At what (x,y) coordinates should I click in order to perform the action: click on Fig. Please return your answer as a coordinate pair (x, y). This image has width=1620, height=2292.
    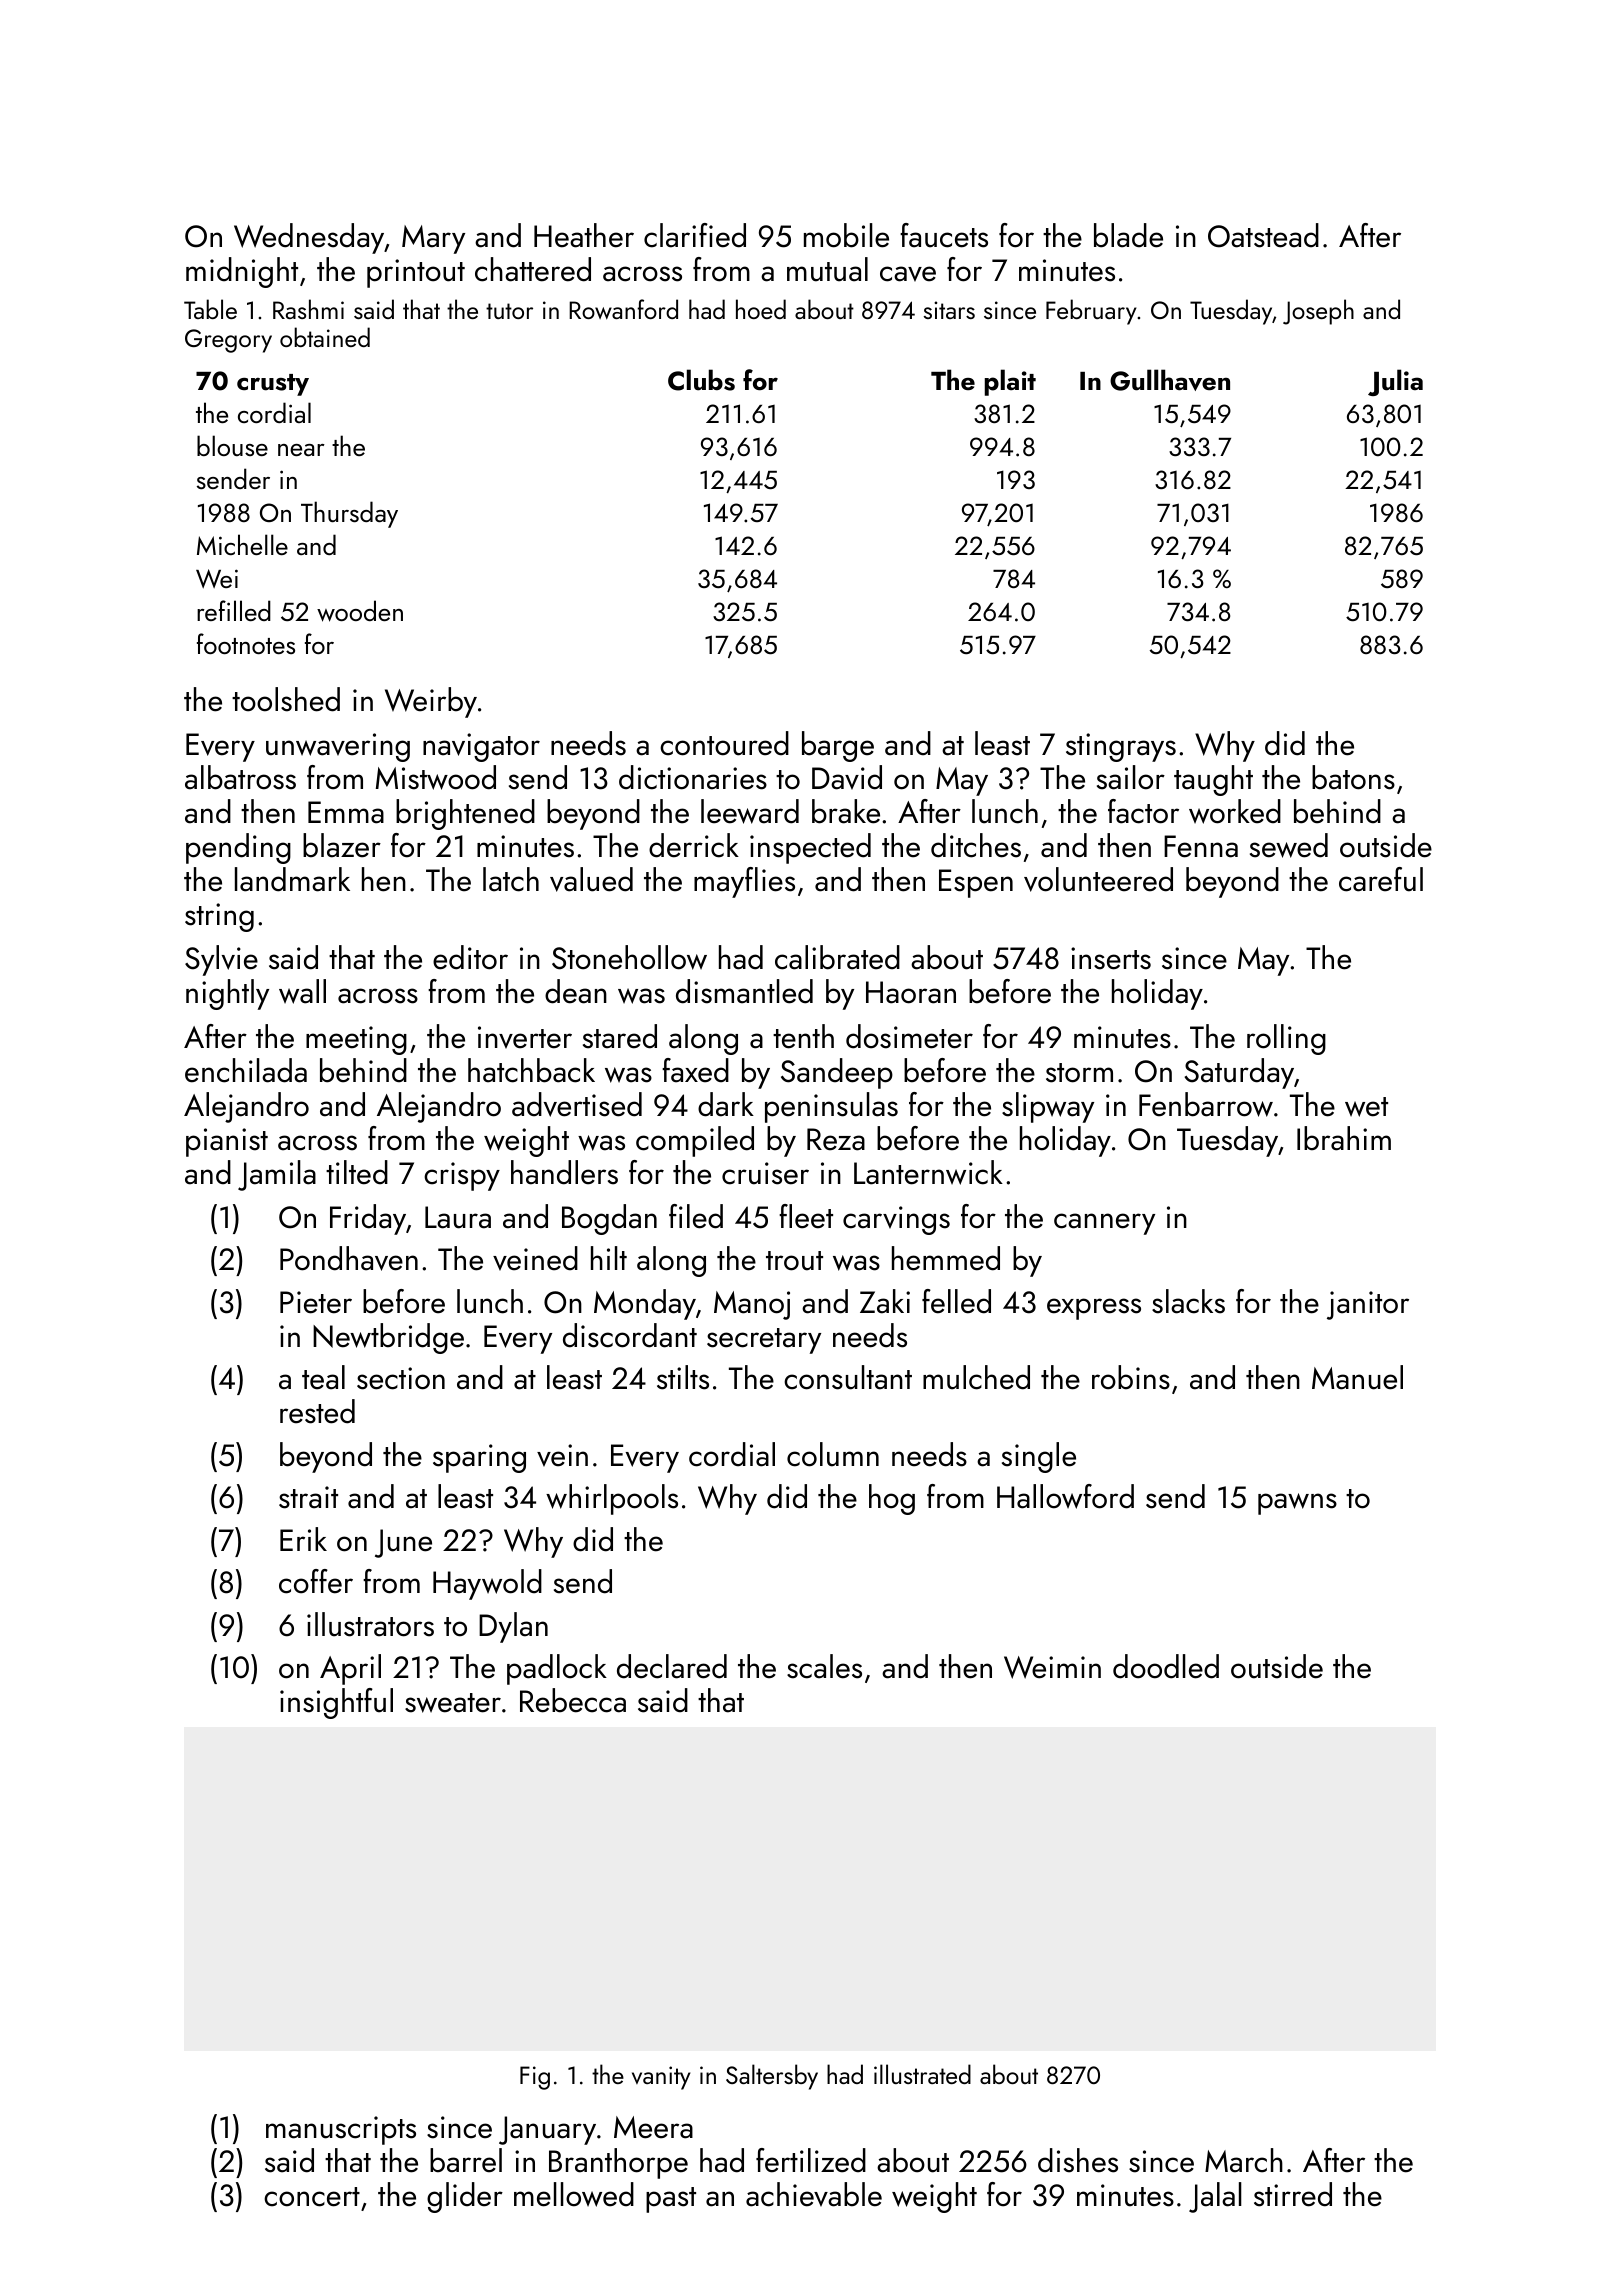
    Looking at the image, I should click on (535, 2078).
